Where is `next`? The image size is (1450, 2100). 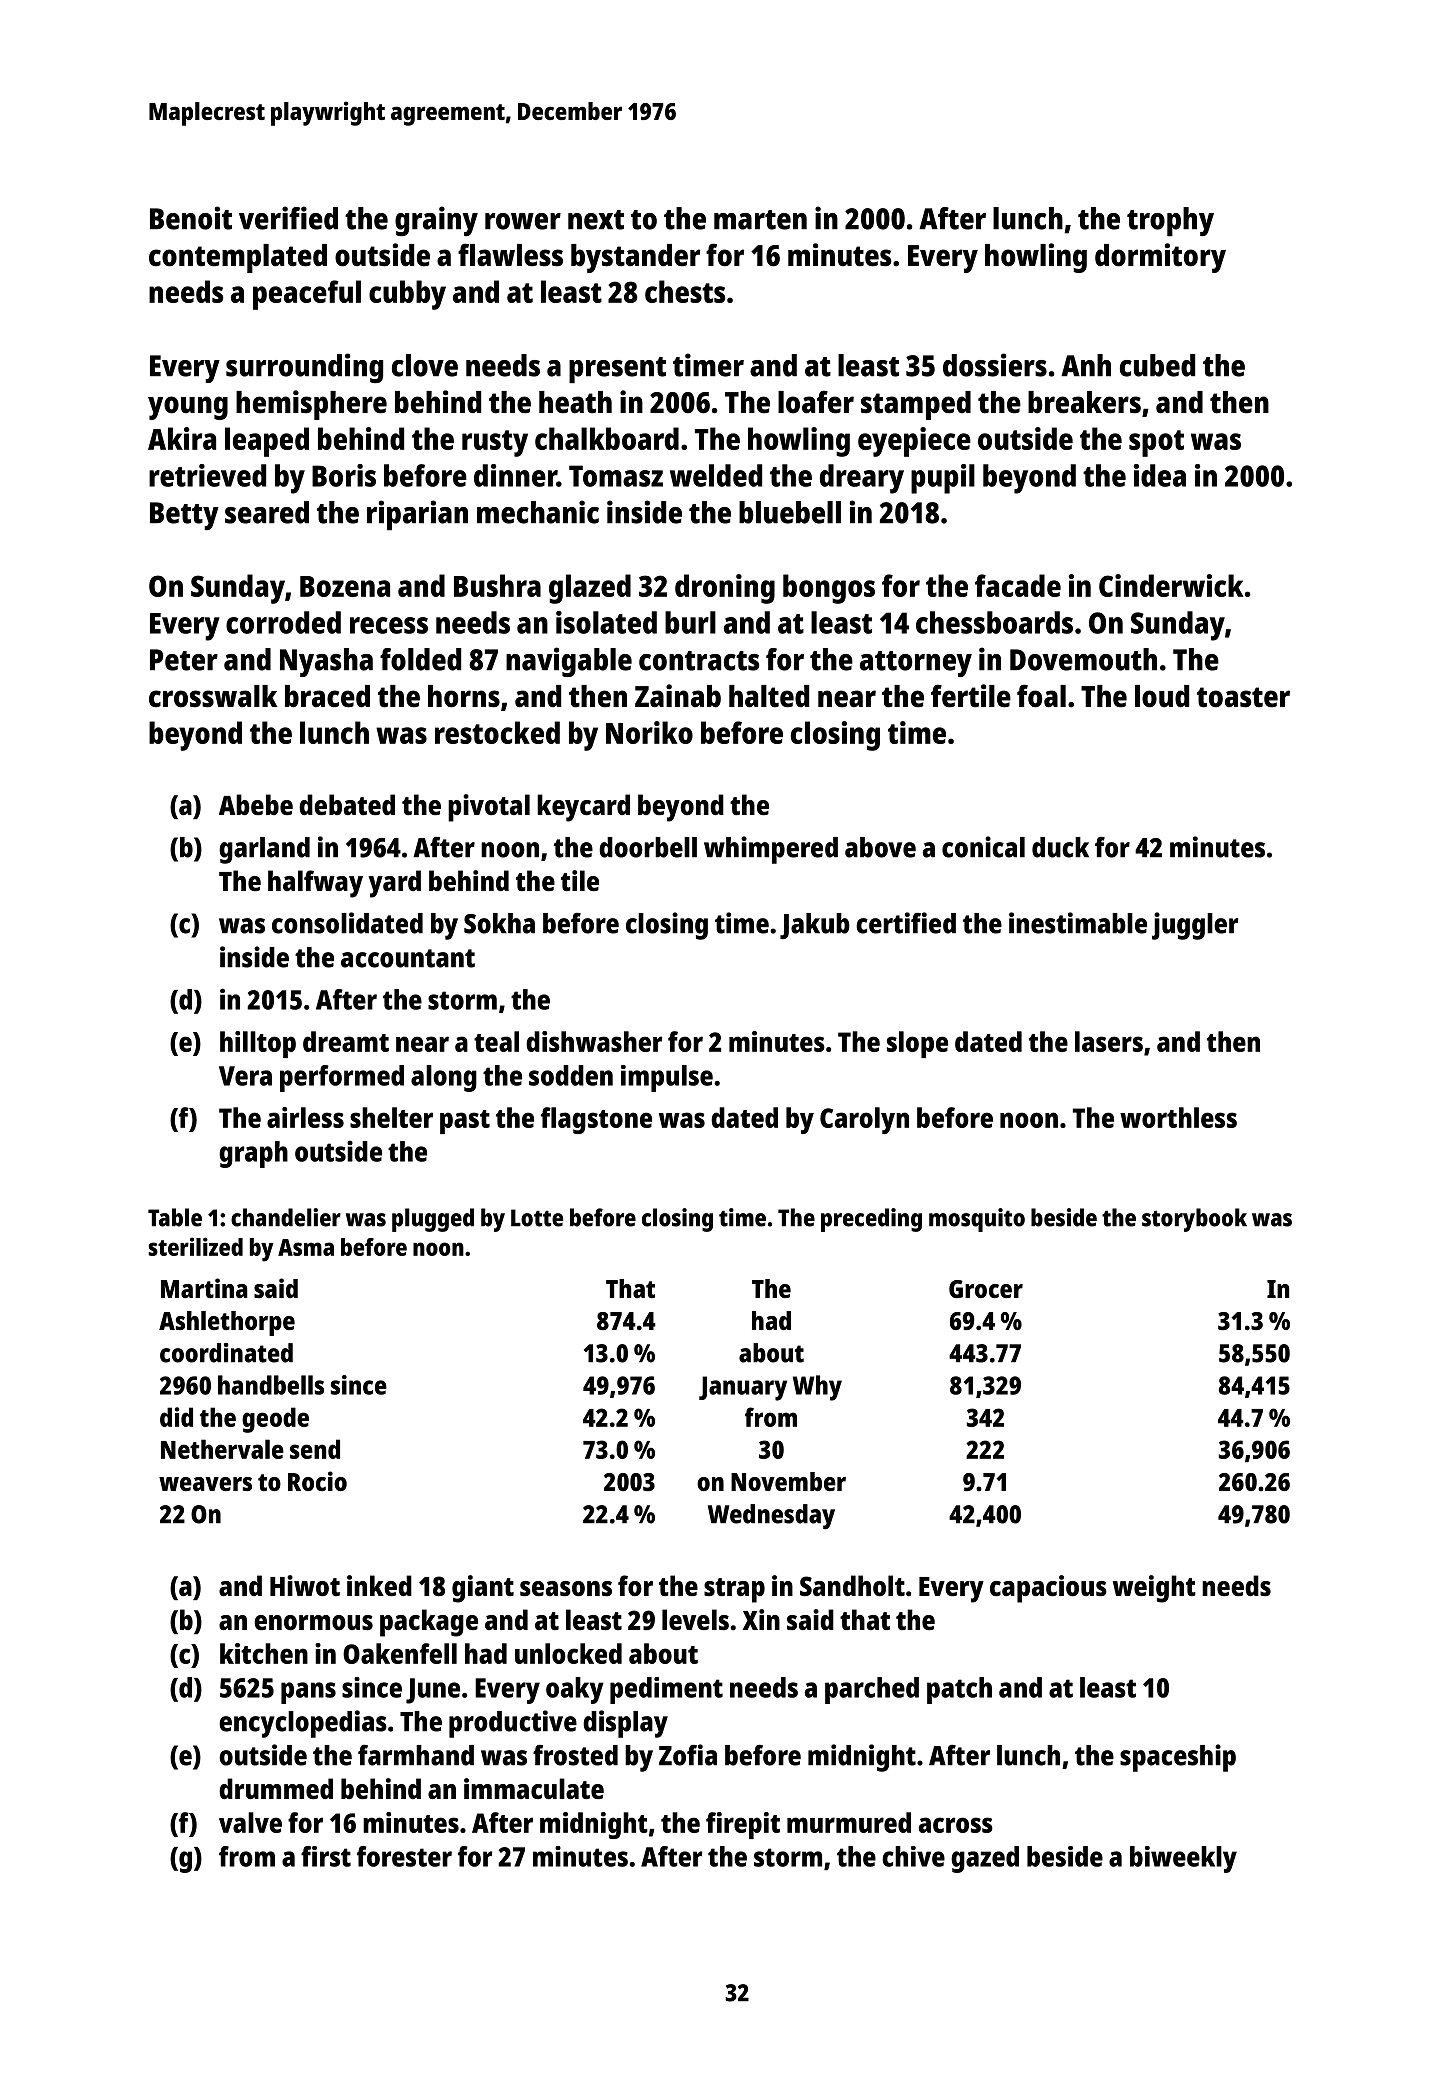 next is located at coordinates (596, 220).
